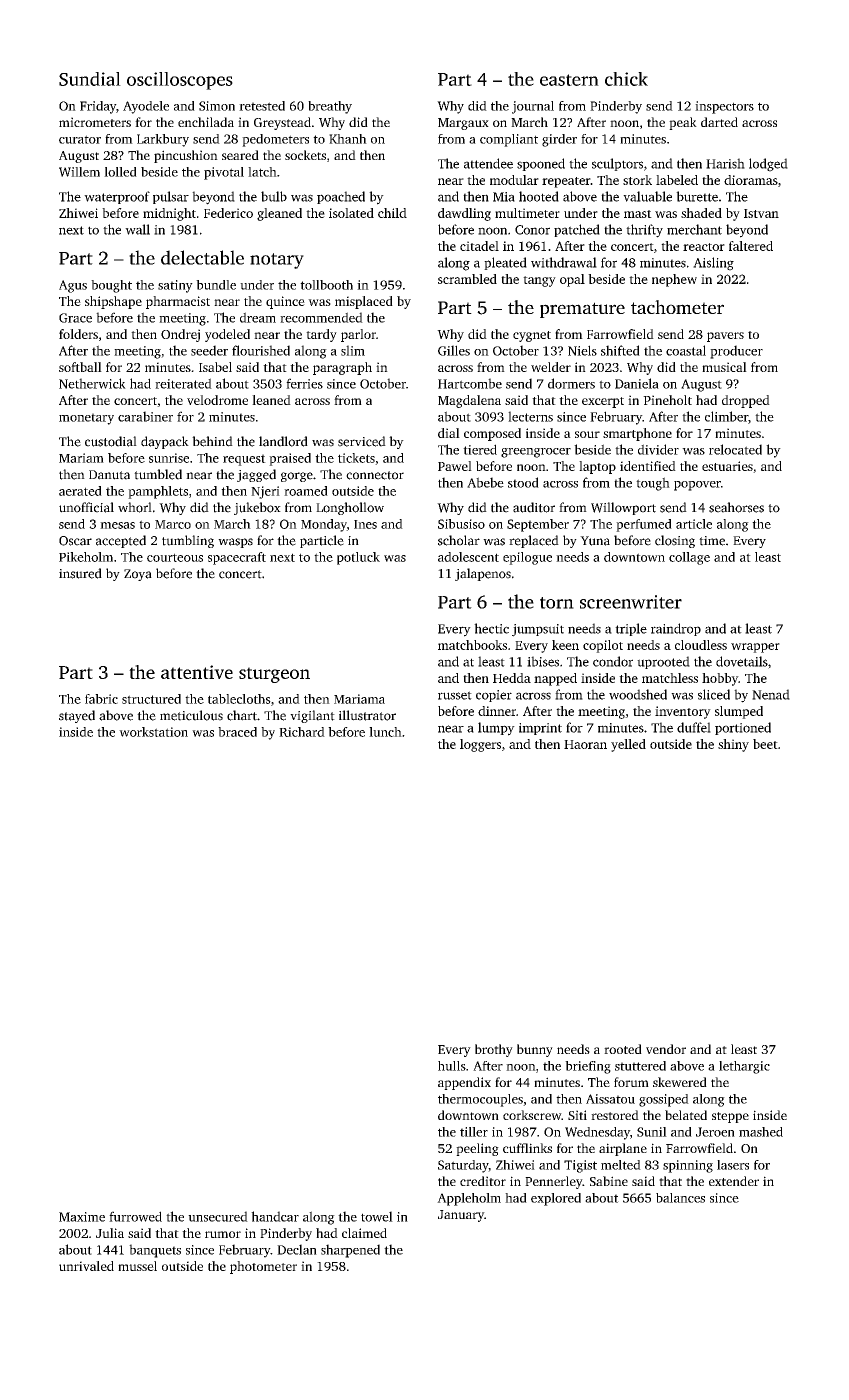 This screenshot has height=1400, width=849. What do you see at coordinates (362, 441) in the screenshot?
I see `serviced` at bounding box center [362, 441].
